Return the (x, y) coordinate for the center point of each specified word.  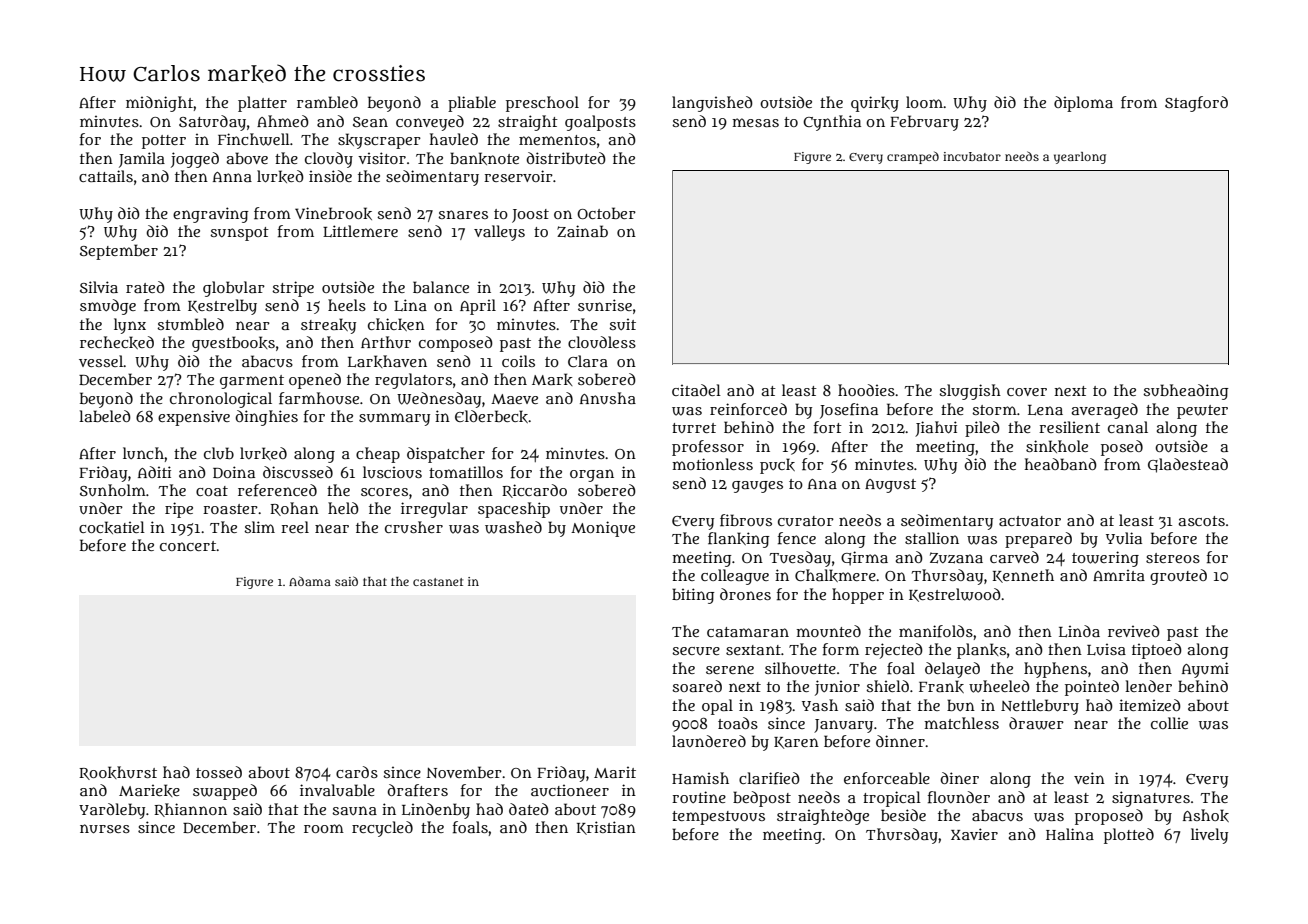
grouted (1178, 577)
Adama (310, 581)
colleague (735, 577)
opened (315, 381)
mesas (755, 122)
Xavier (974, 834)
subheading (1186, 392)
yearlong (1080, 158)
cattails (106, 176)
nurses (105, 829)
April (478, 307)
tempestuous (718, 818)
